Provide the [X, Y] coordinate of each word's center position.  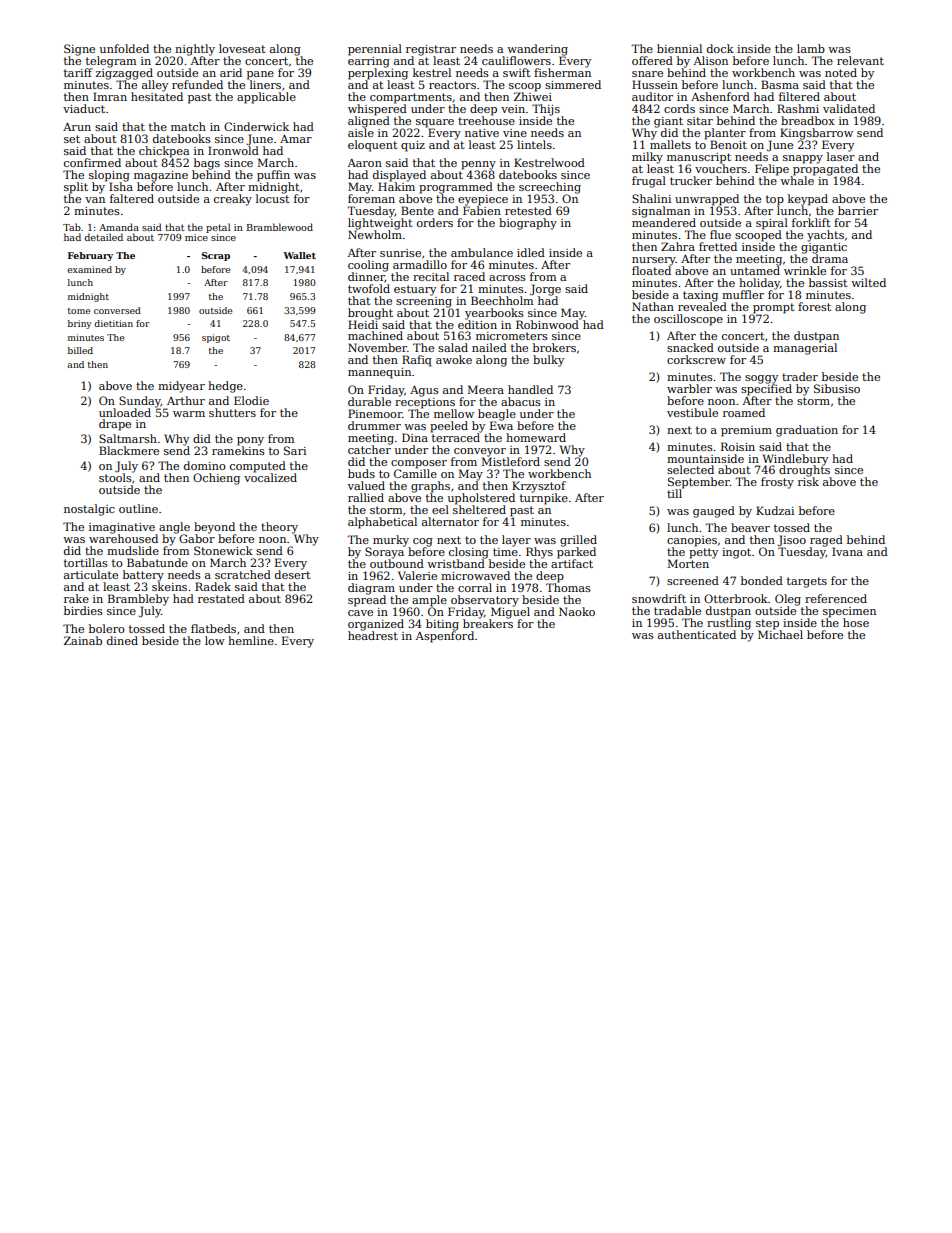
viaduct [84, 108]
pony [250, 441]
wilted [868, 282]
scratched [243, 574]
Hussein [655, 84]
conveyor [480, 452]
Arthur [186, 400]
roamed [744, 412]
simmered [573, 84]
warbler [689, 388]
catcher [369, 449]
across [507, 278]
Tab [72, 227]
